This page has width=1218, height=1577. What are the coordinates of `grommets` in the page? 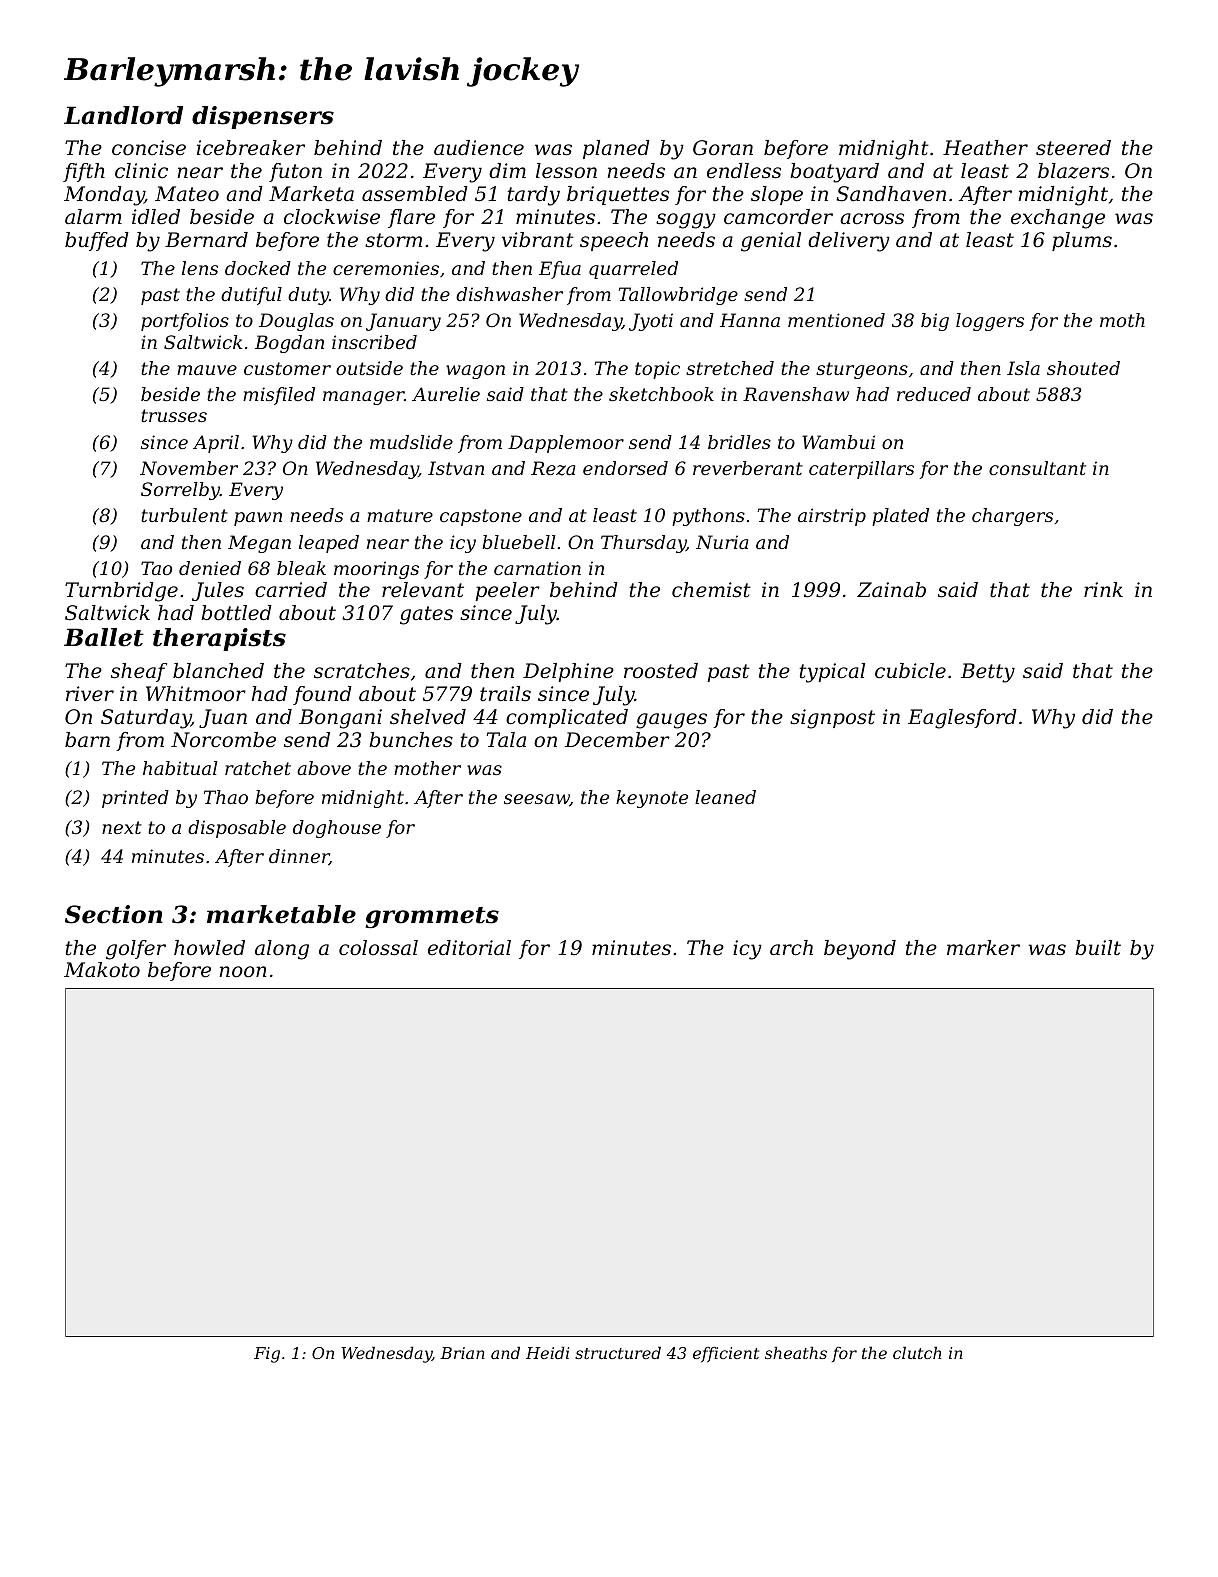 It's located at (432, 917).
